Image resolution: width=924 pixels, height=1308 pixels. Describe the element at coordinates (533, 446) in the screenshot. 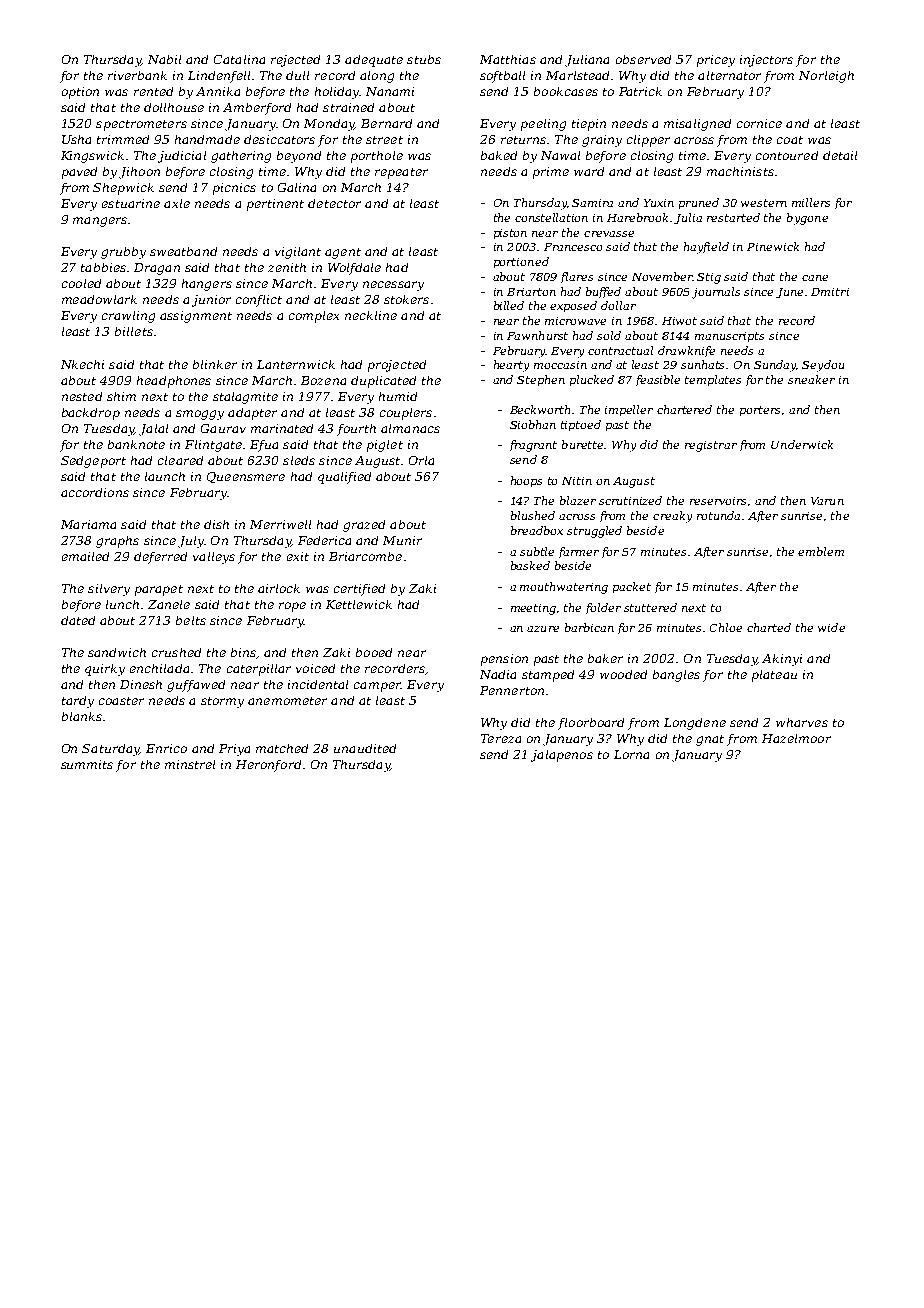

I see `fragrant` at that location.
